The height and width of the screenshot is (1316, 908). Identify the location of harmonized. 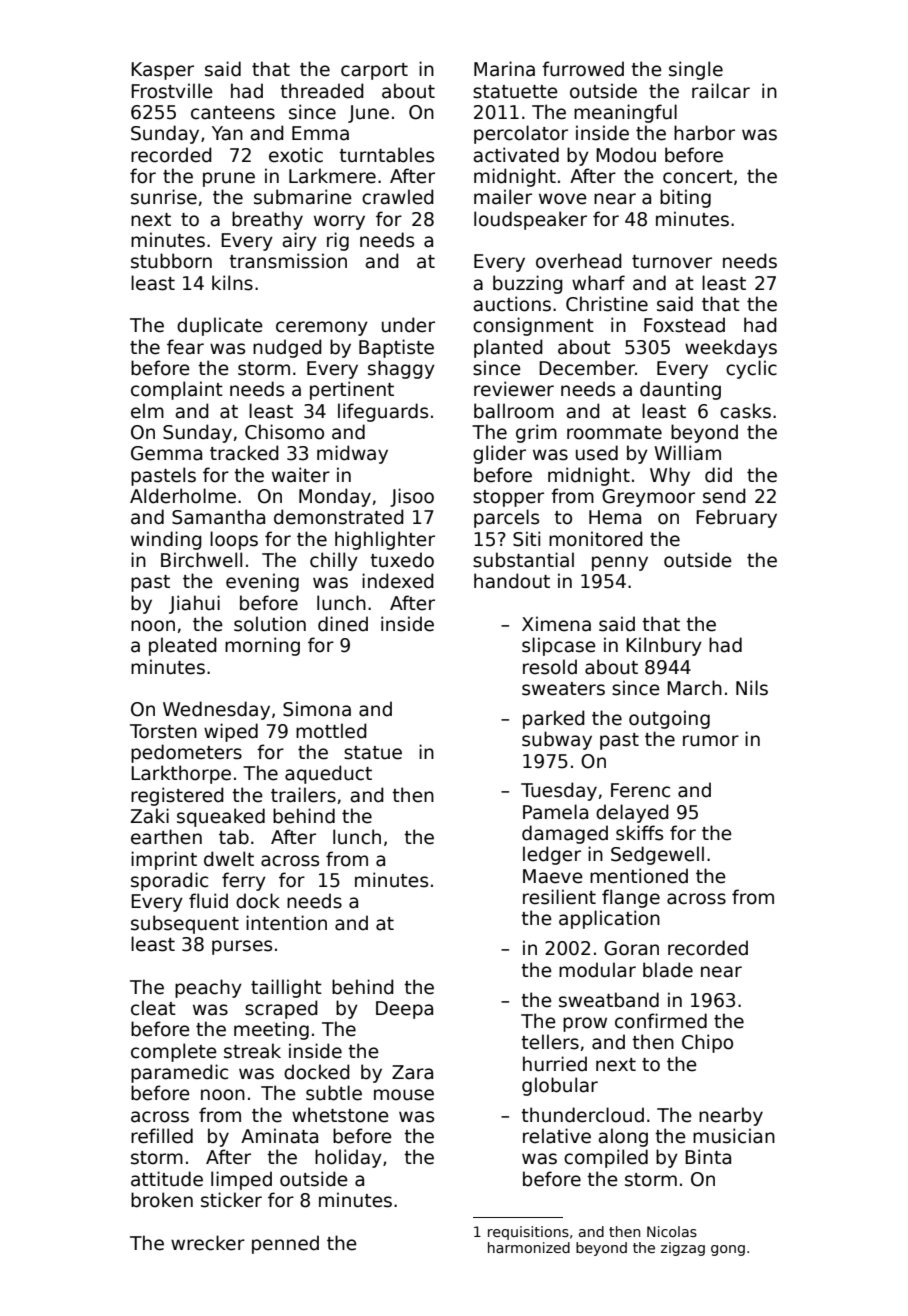
(529, 1247).
